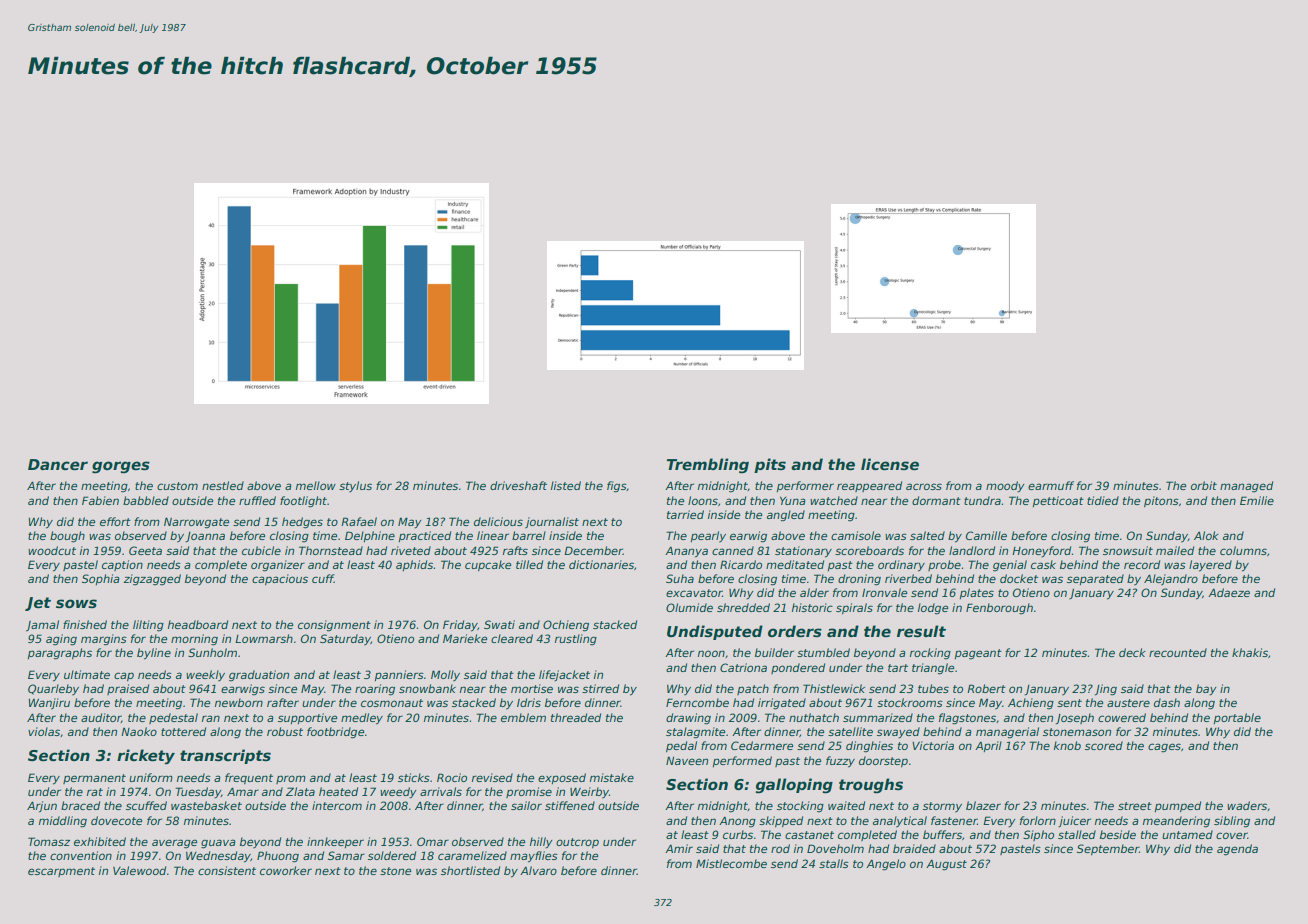 The width and height of the image is (1308, 924). I want to click on permanent, so click(94, 779).
